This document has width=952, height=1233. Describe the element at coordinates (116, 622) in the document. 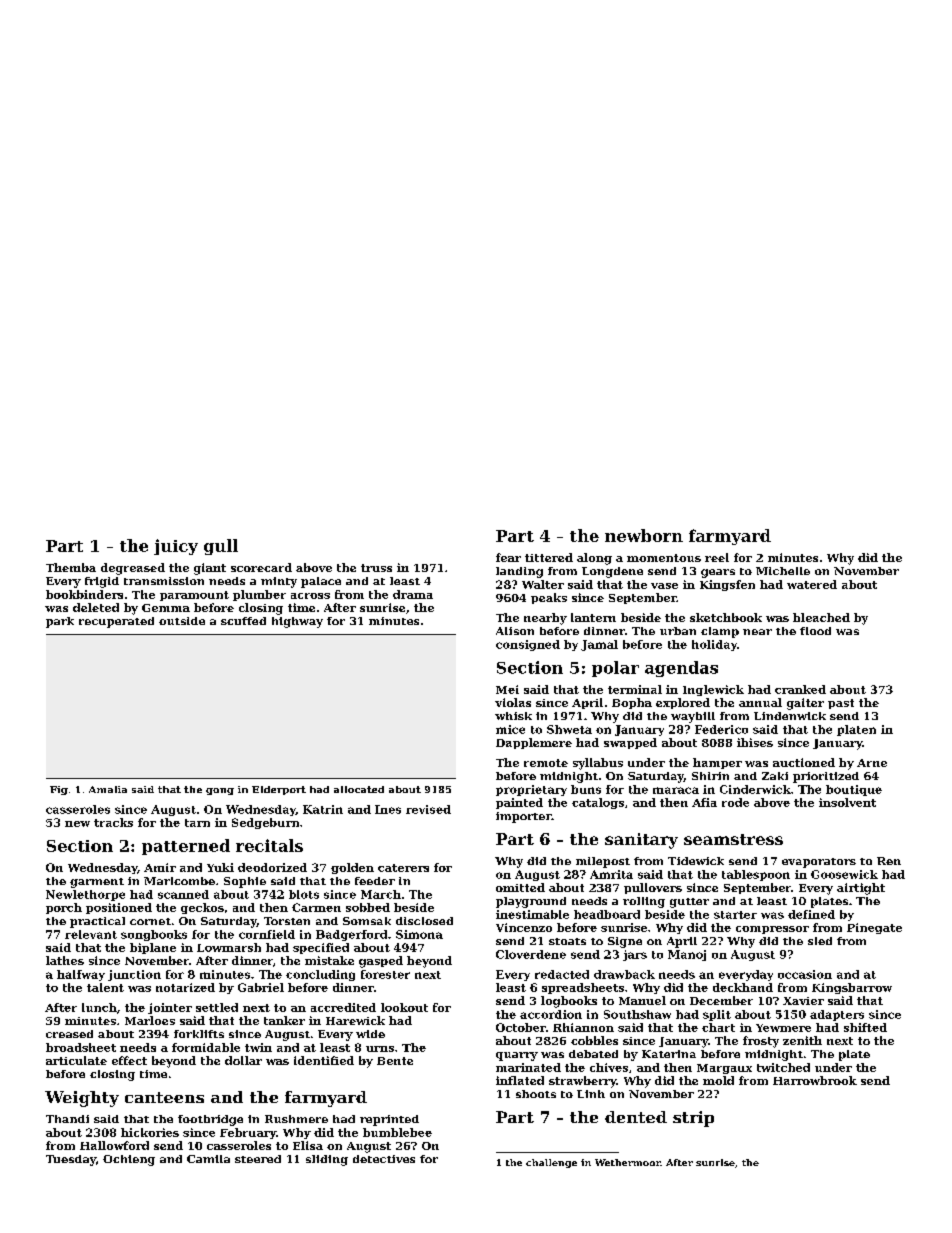

I see `recuperated` at that location.
